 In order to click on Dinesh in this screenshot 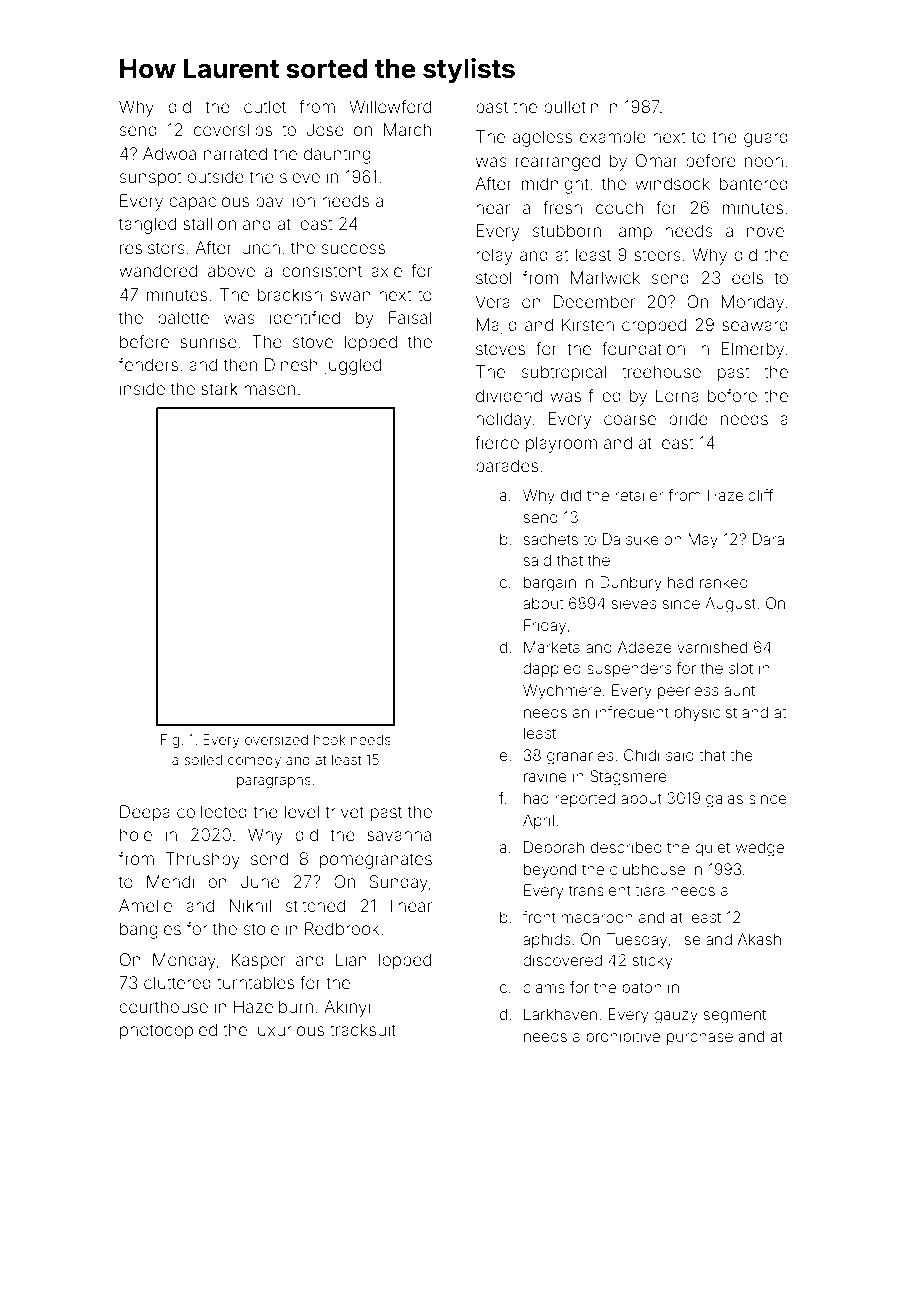, I will do `click(291, 364)`.
